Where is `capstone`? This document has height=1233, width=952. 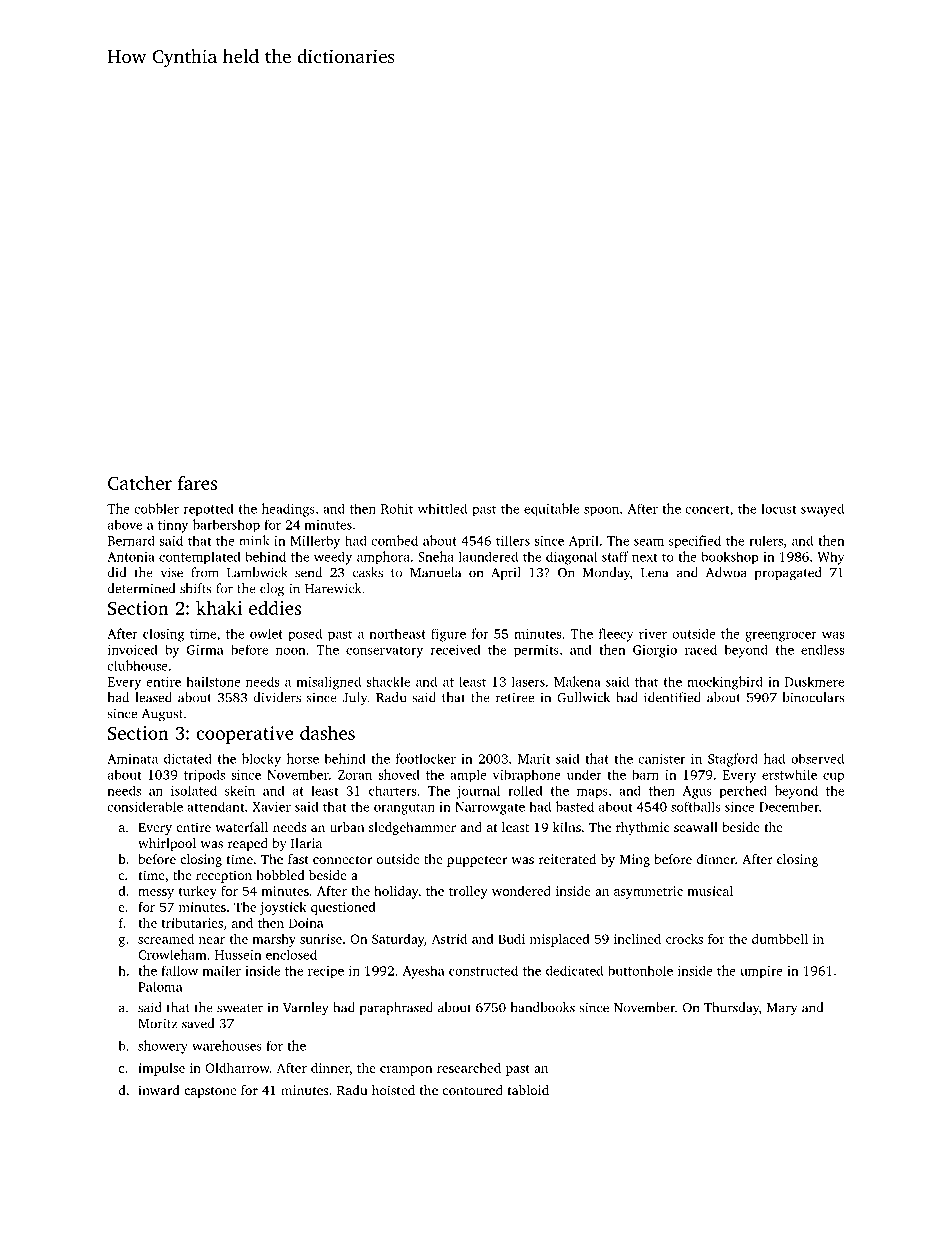 capstone is located at coordinates (210, 1092).
